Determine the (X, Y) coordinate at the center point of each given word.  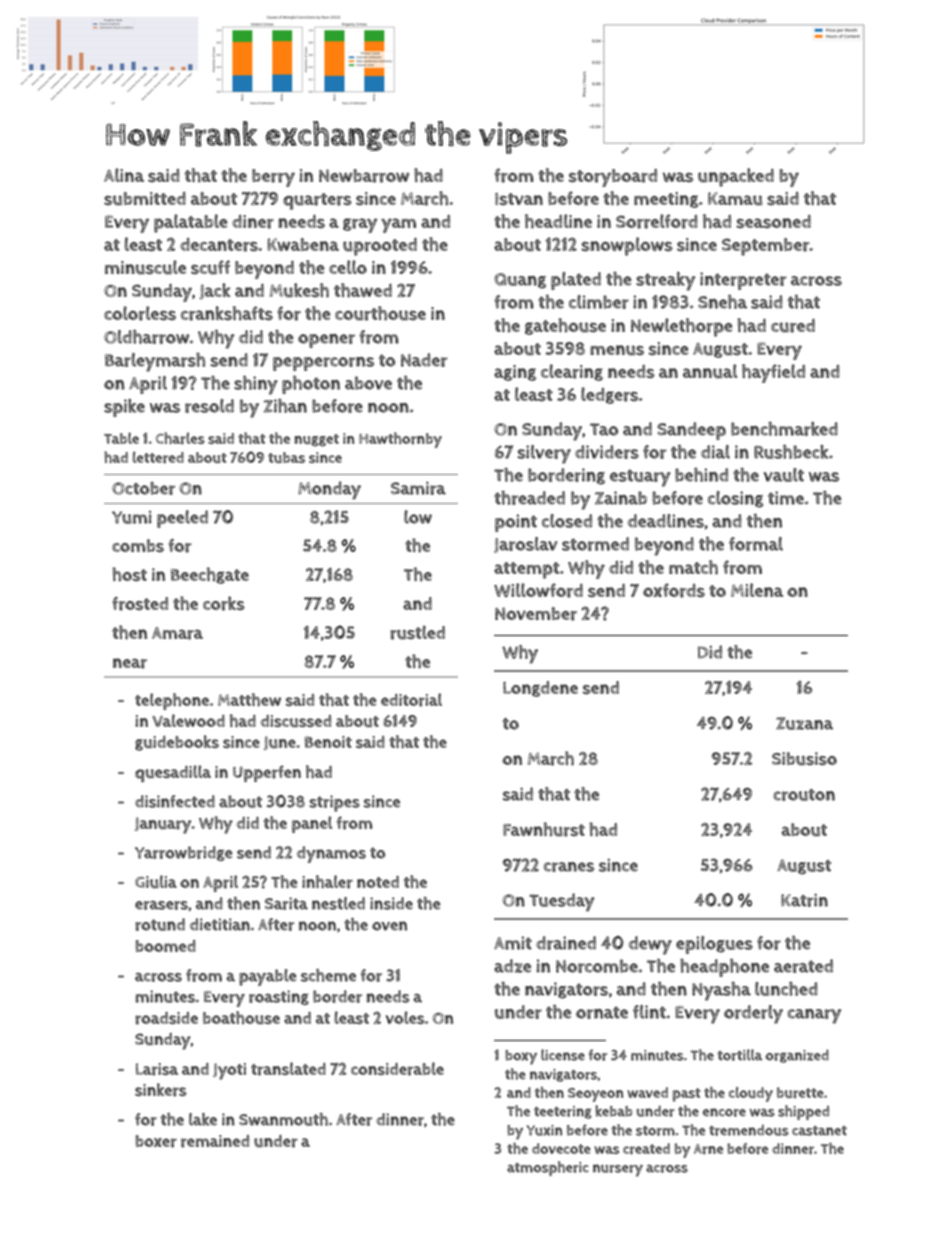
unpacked (736, 177)
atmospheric (548, 1168)
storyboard (613, 178)
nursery (618, 1170)
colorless (140, 313)
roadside (166, 1018)
